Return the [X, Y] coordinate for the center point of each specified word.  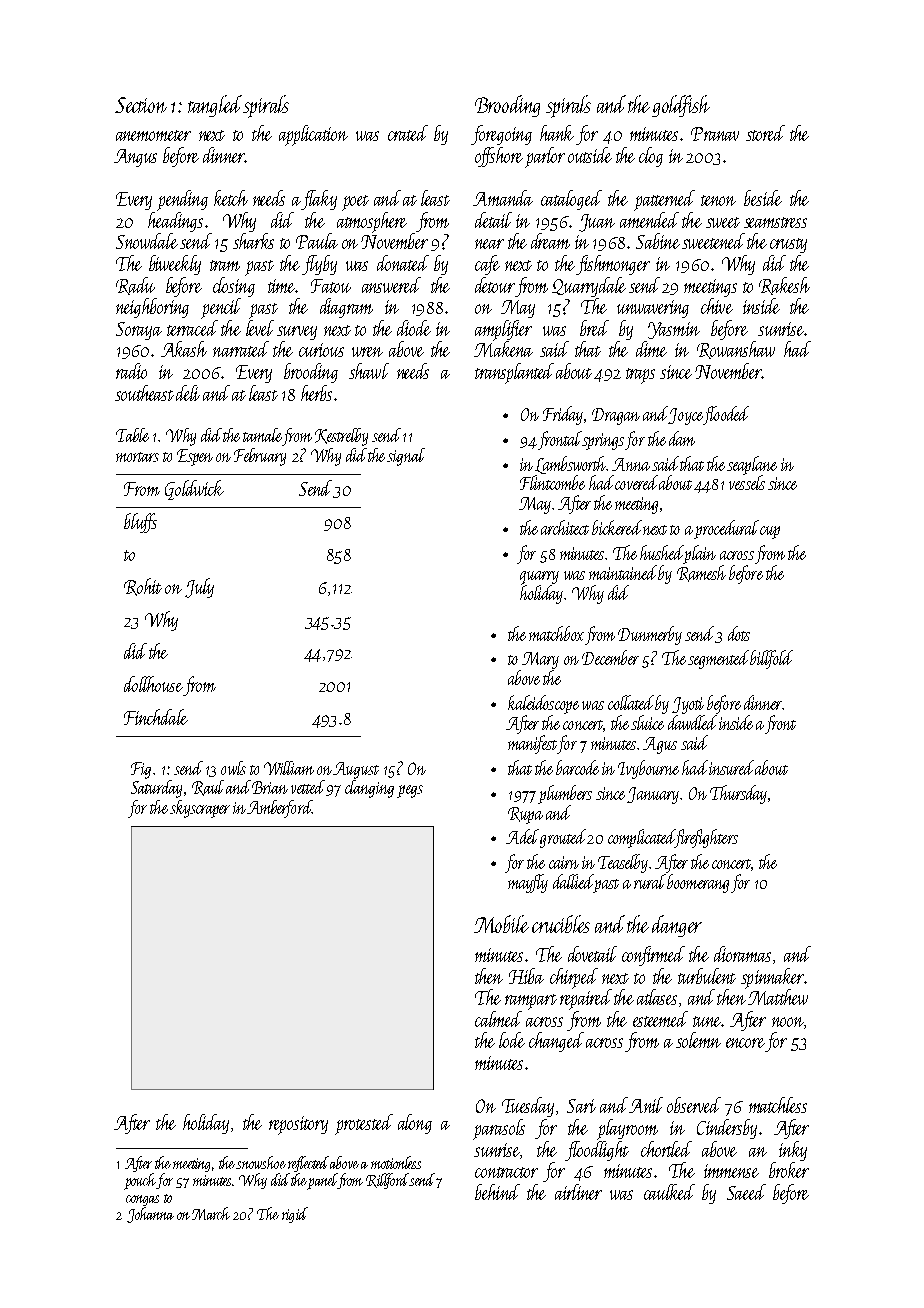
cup [770, 532]
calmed [498, 1019]
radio [131, 371]
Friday [563, 415]
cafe [487, 265]
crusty [788, 245]
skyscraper [200, 809]
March [211, 1213]
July [199, 588]
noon [788, 1022]
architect [565, 527]
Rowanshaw [736, 350]
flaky [319, 200]
